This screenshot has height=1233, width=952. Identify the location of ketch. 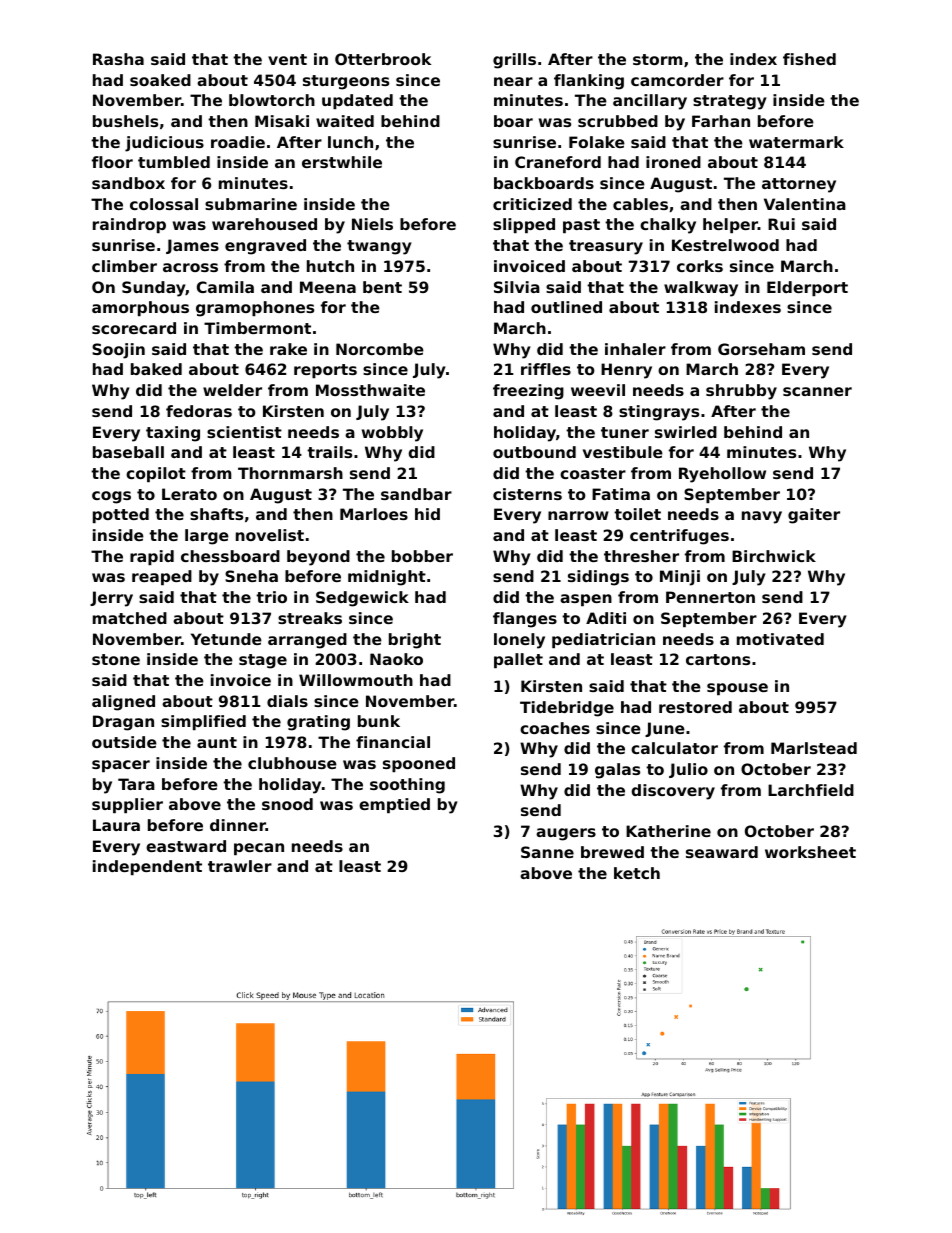
(637, 873).
